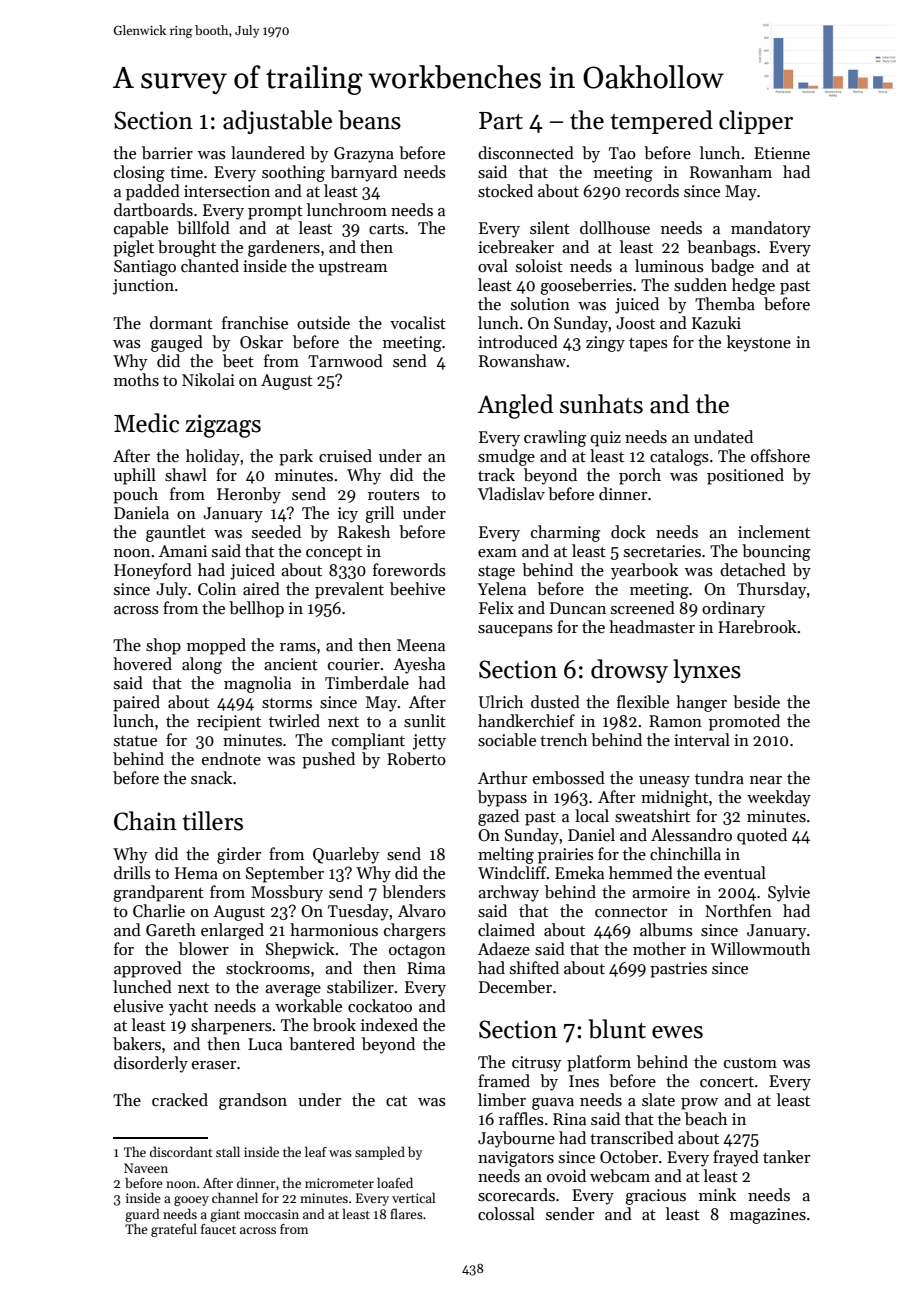 The height and width of the screenshot is (1311, 924). What do you see at coordinates (501, 121) in the screenshot?
I see `Part` at bounding box center [501, 121].
